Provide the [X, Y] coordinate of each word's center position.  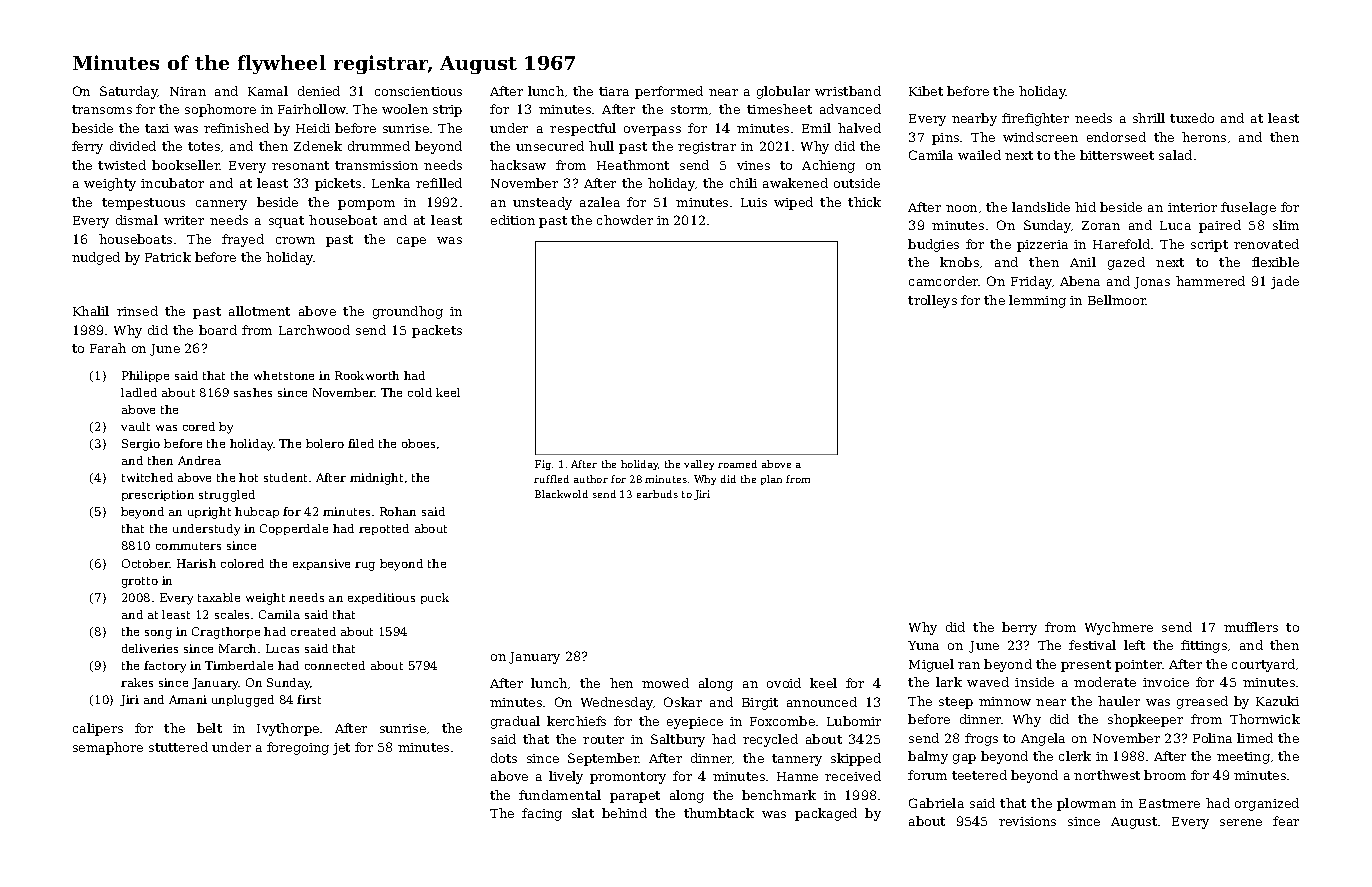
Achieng [828, 166]
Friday [1031, 282]
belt [209, 728]
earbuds [657, 494]
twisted [122, 165]
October [146, 563]
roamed [737, 464]
